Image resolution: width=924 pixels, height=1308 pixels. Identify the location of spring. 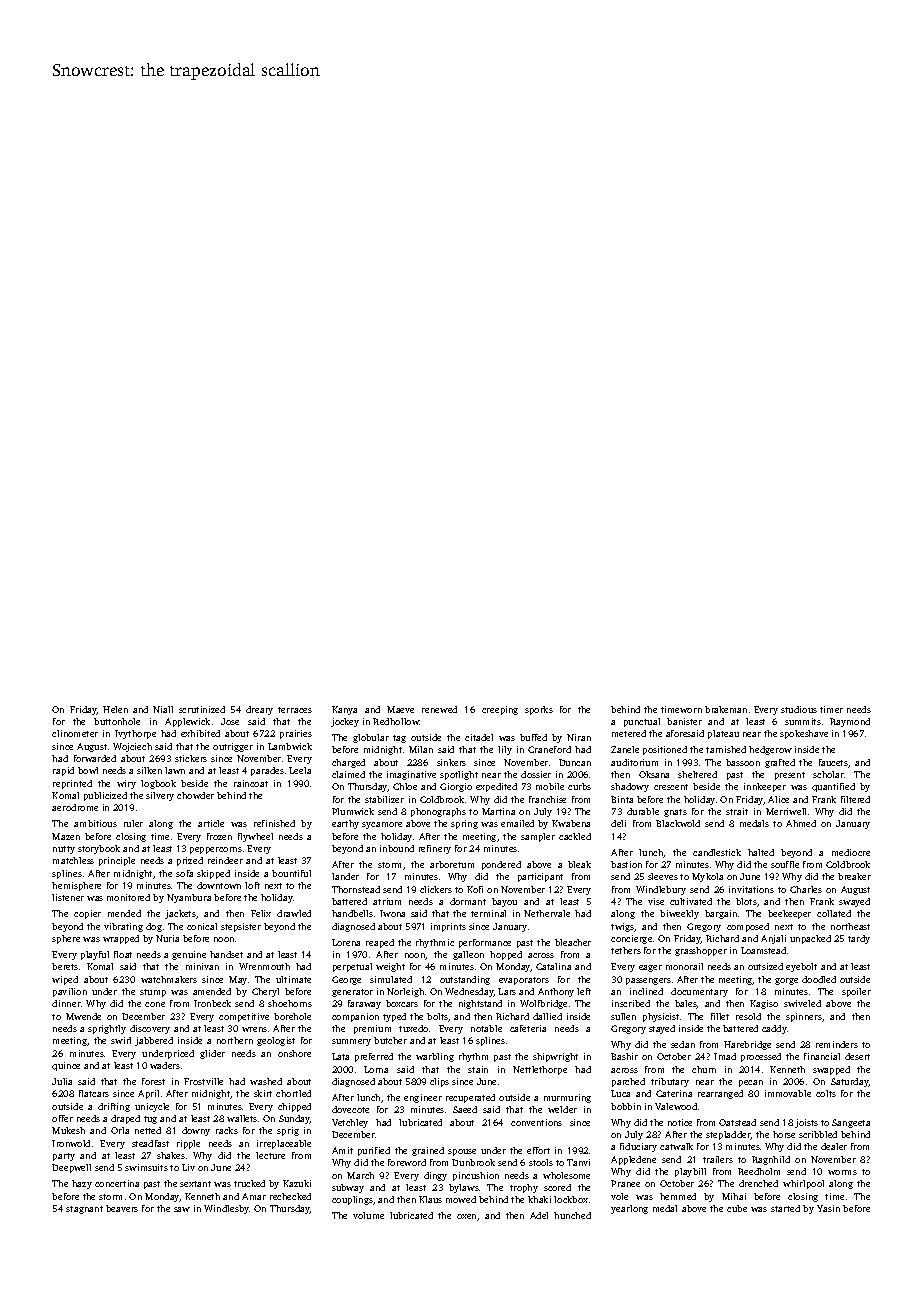
(464, 824).
